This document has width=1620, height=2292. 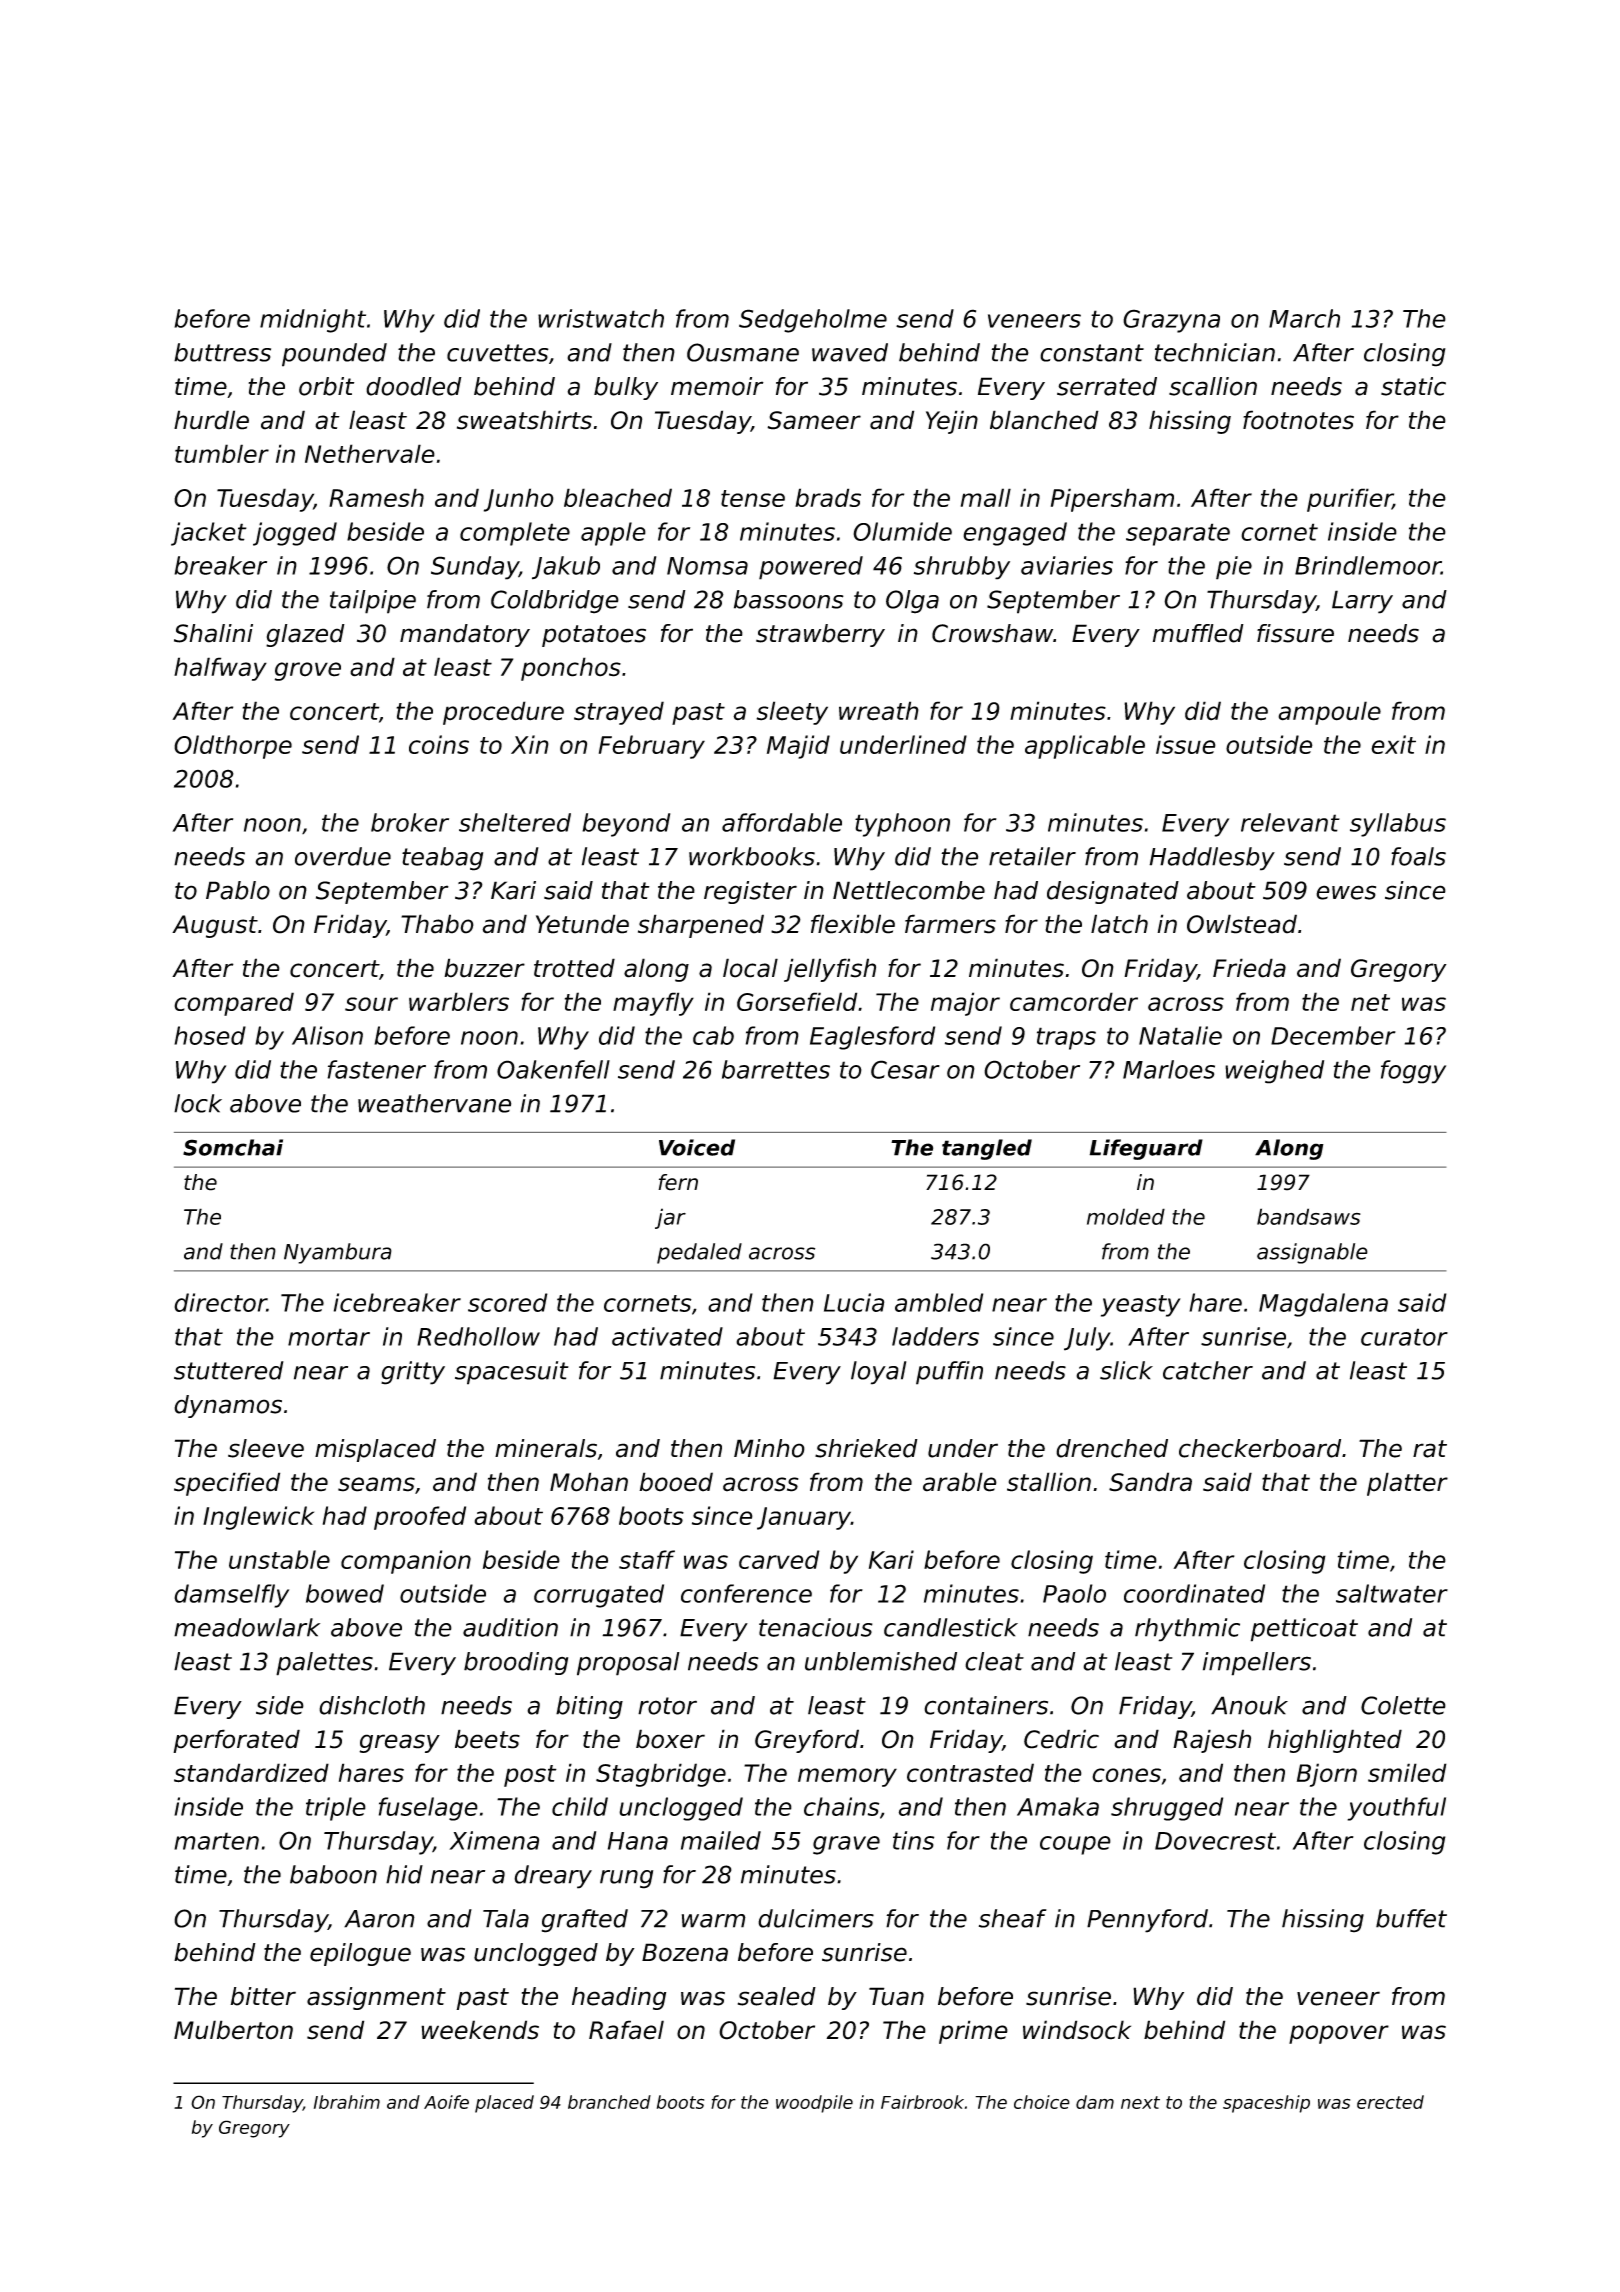 What do you see at coordinates (994, 1661) in the document?
I see `cleat` at bounding box center [994, 1661].
